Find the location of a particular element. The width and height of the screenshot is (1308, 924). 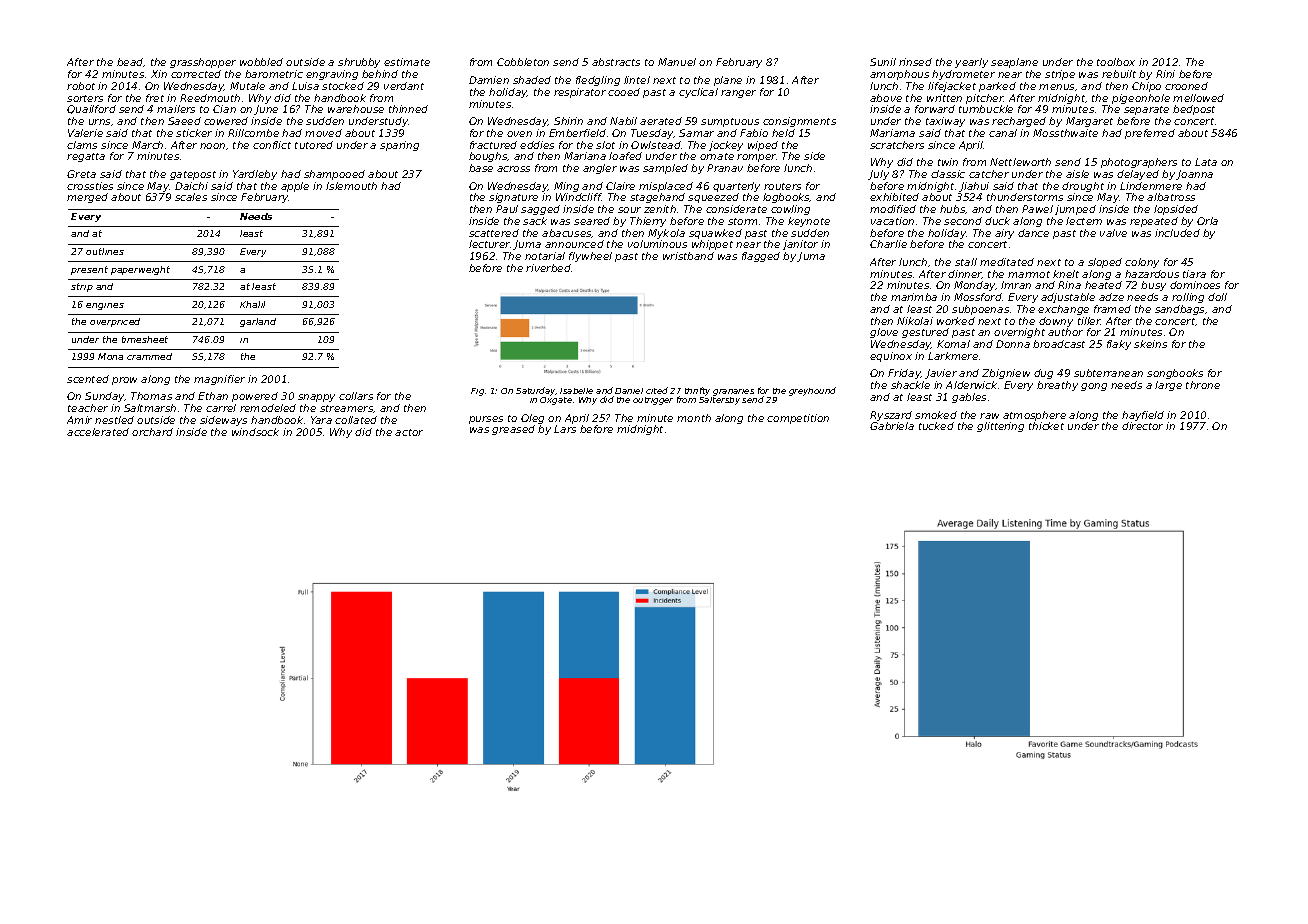

lintel is located at coordinates (637, 80).
